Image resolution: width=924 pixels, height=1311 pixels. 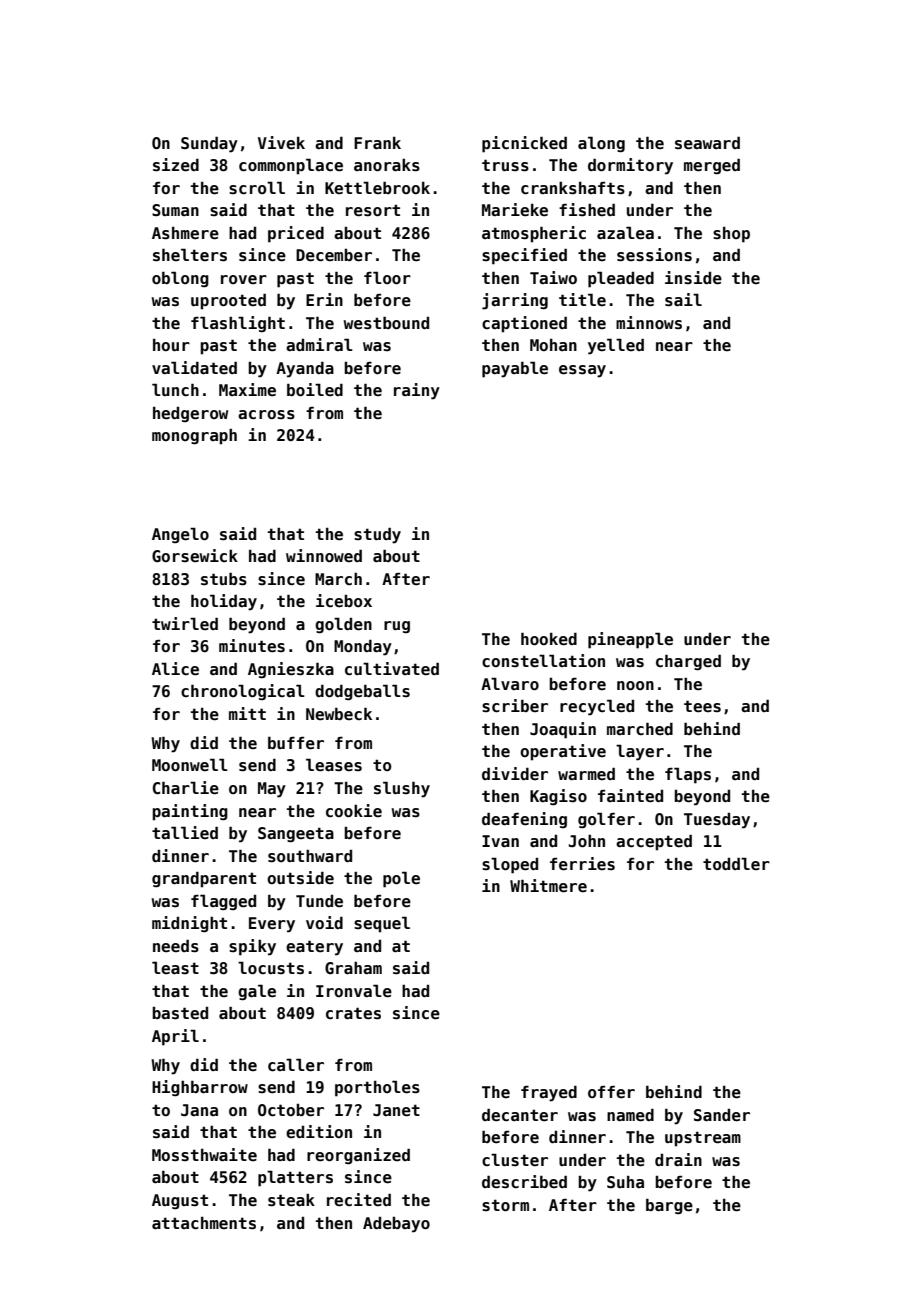 I want to click on charged, so click(x=688, y=663).
